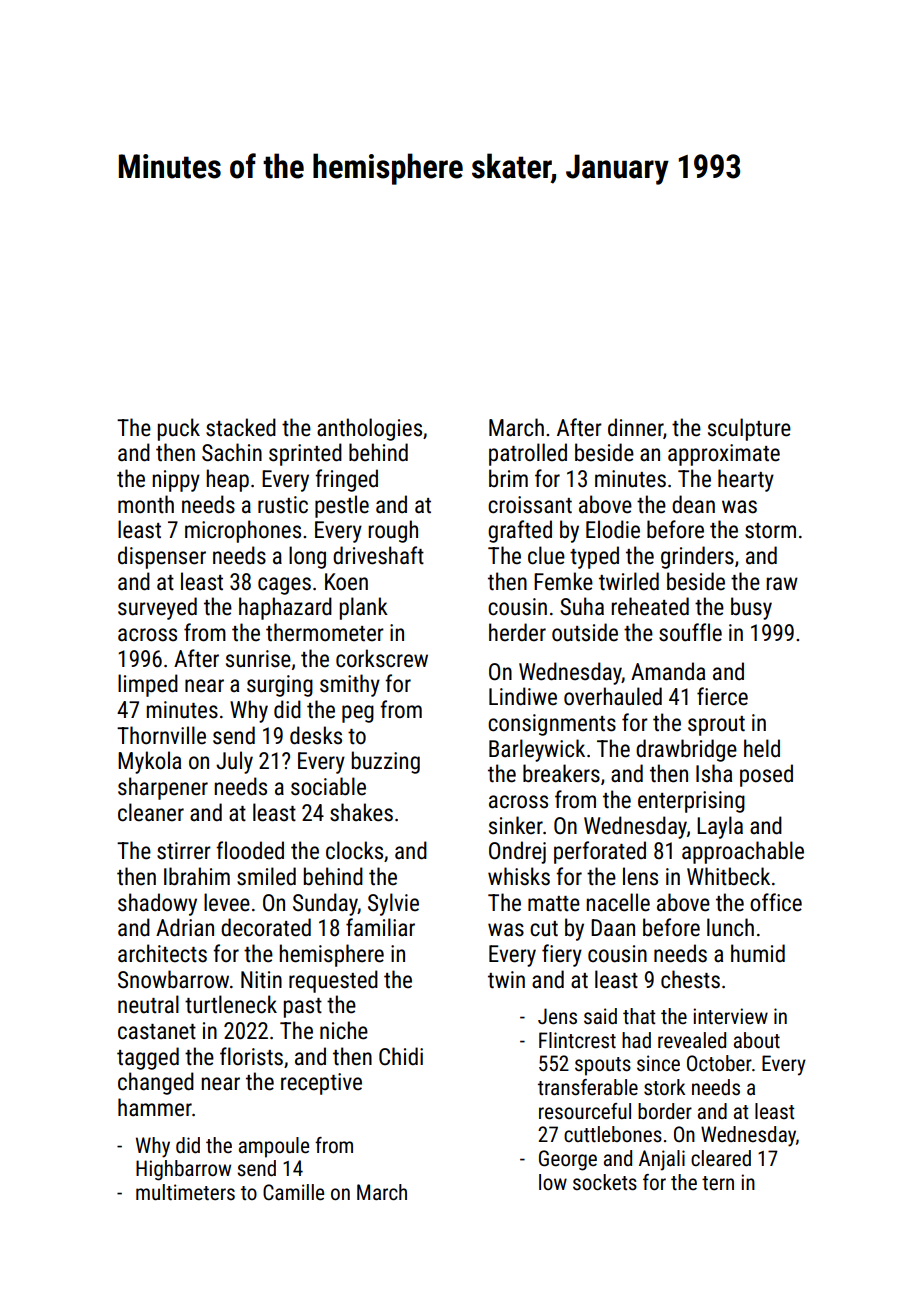 The image size is (924, 1311). Describe the element at coordinates (358, 714) in the page. I see `peg` at that location.
